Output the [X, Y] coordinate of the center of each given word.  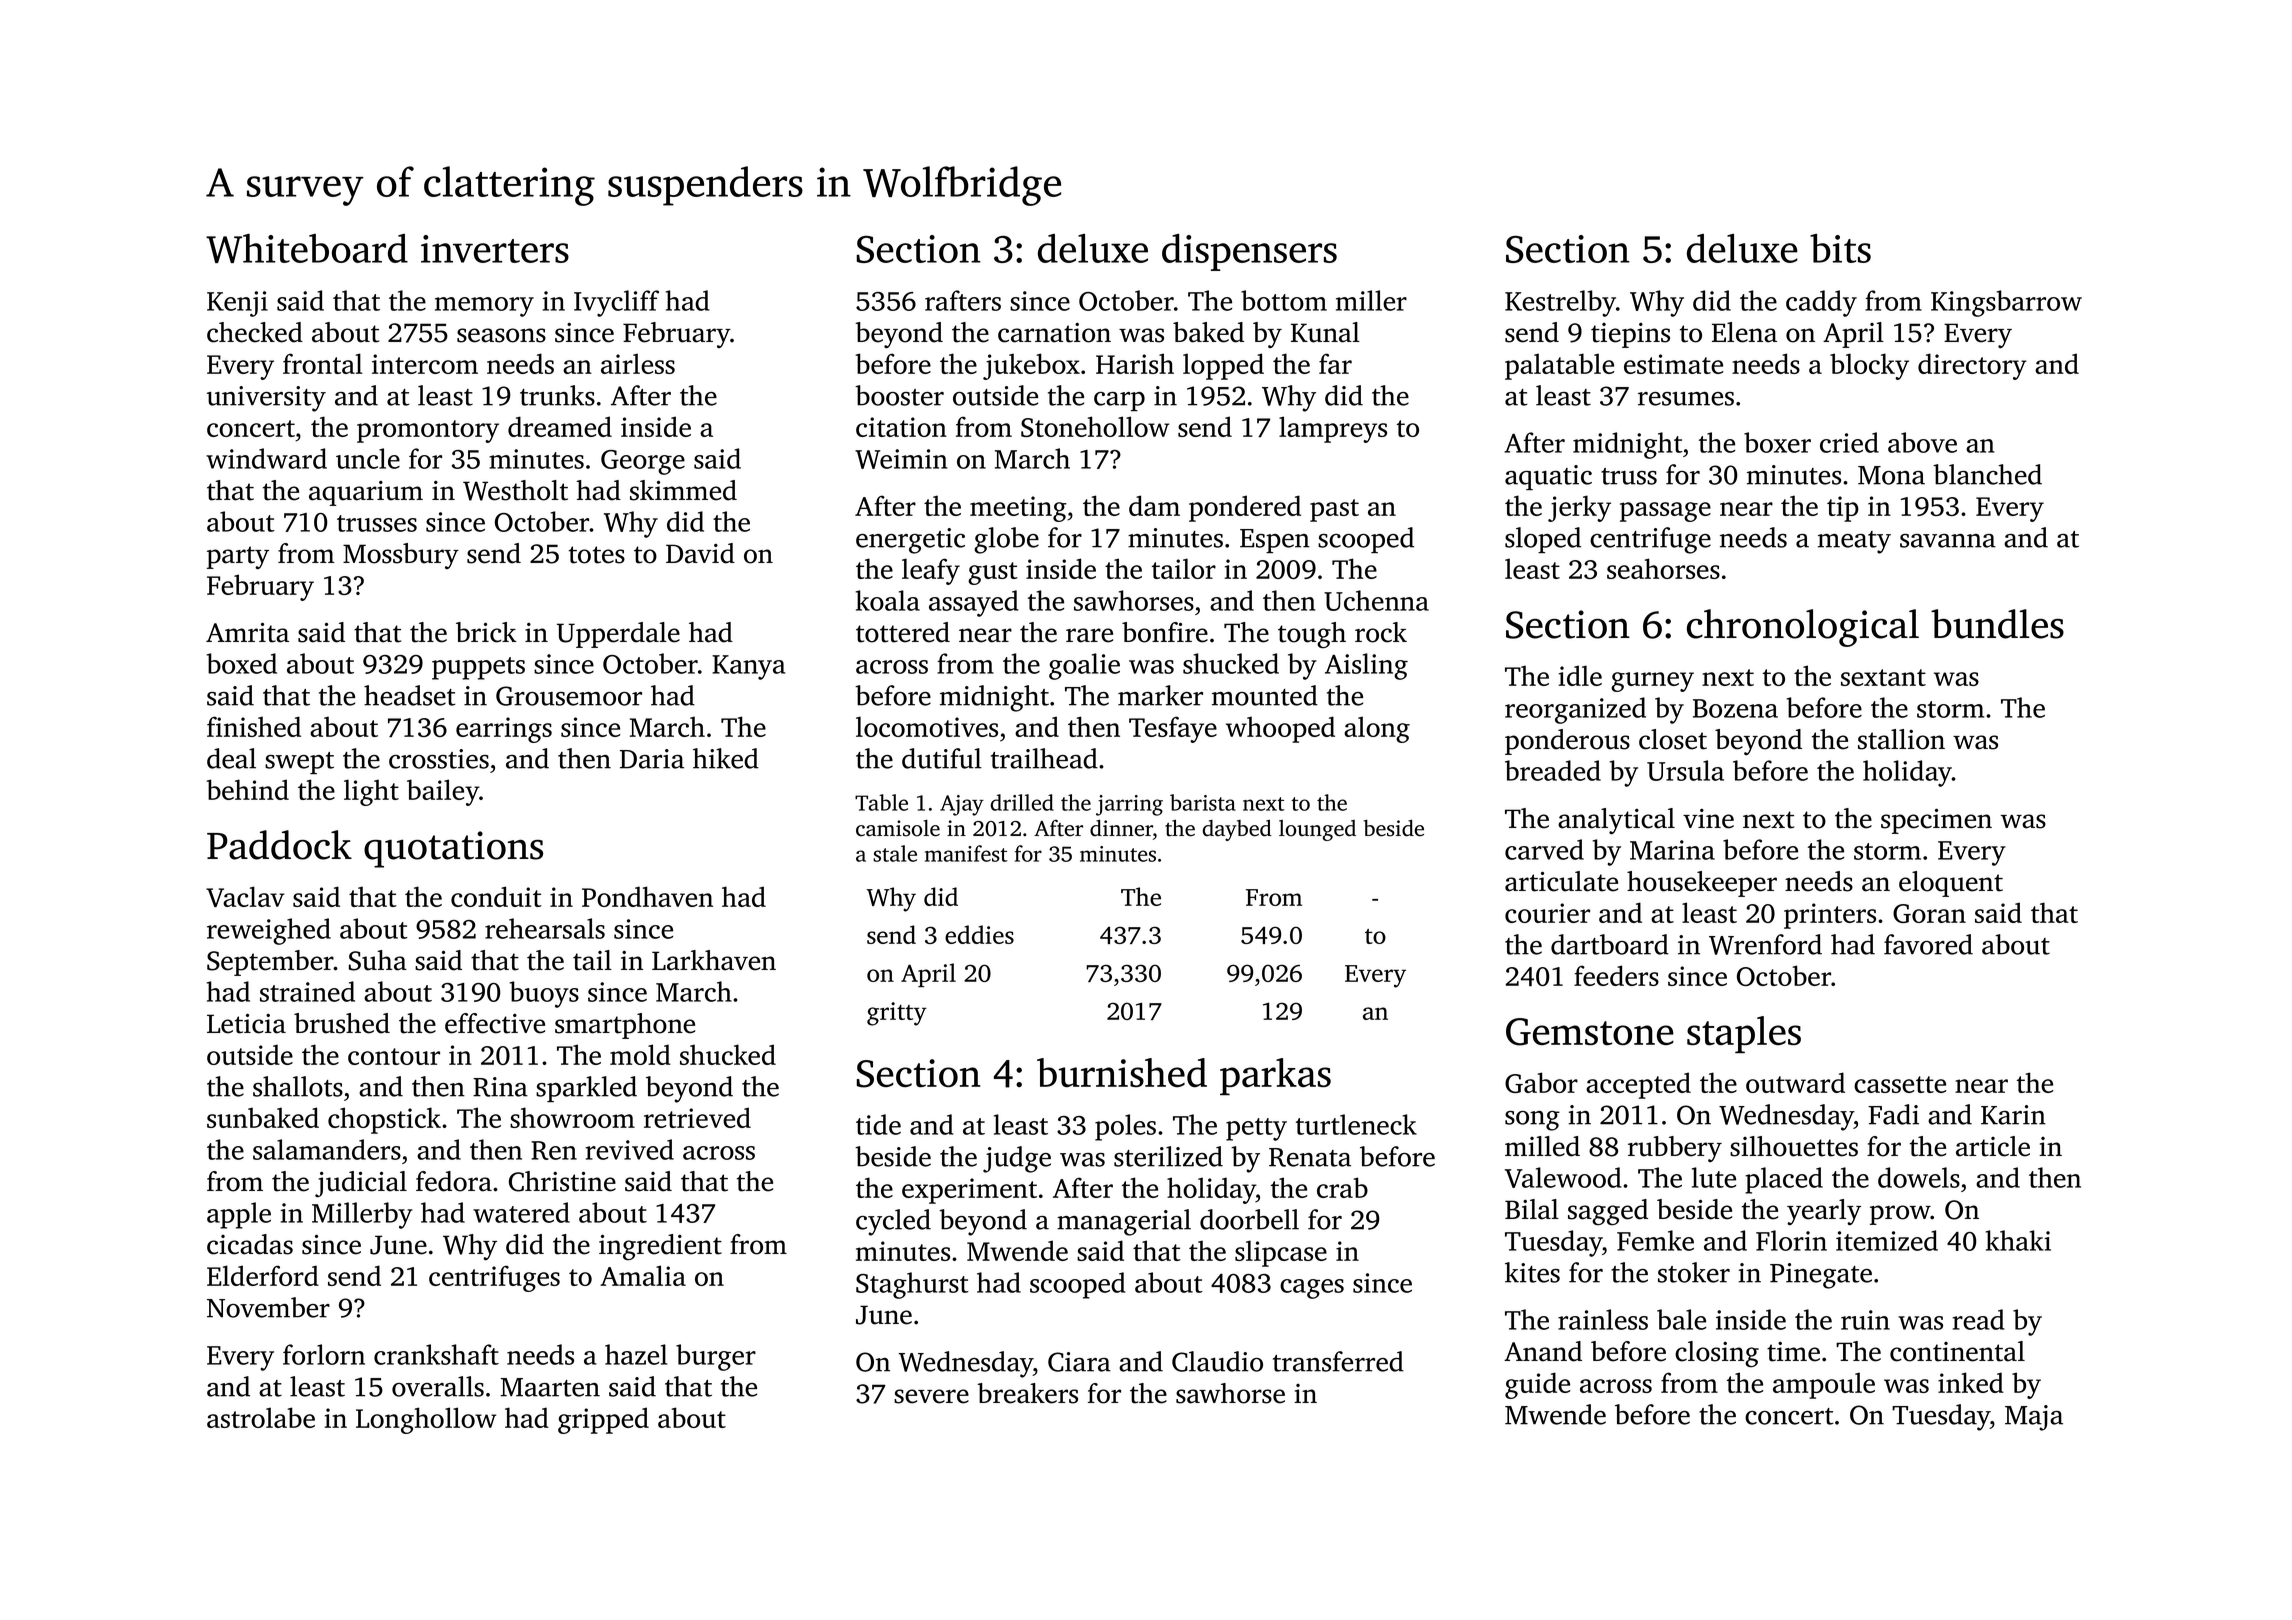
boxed [242, 663]
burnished [1122, 1072]
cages [1312, 1289]
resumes [1686, 399]
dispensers [1249, 252]
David [700, 553]
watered [521, 1212]
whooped [1280, 729]
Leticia [246, 1023]
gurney [1652, 682]
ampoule [1824, 1385]
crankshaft [436, 1354]
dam [1154, 505]
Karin [2013, 1115]
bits [1840, 248]
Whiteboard [307, 248]
